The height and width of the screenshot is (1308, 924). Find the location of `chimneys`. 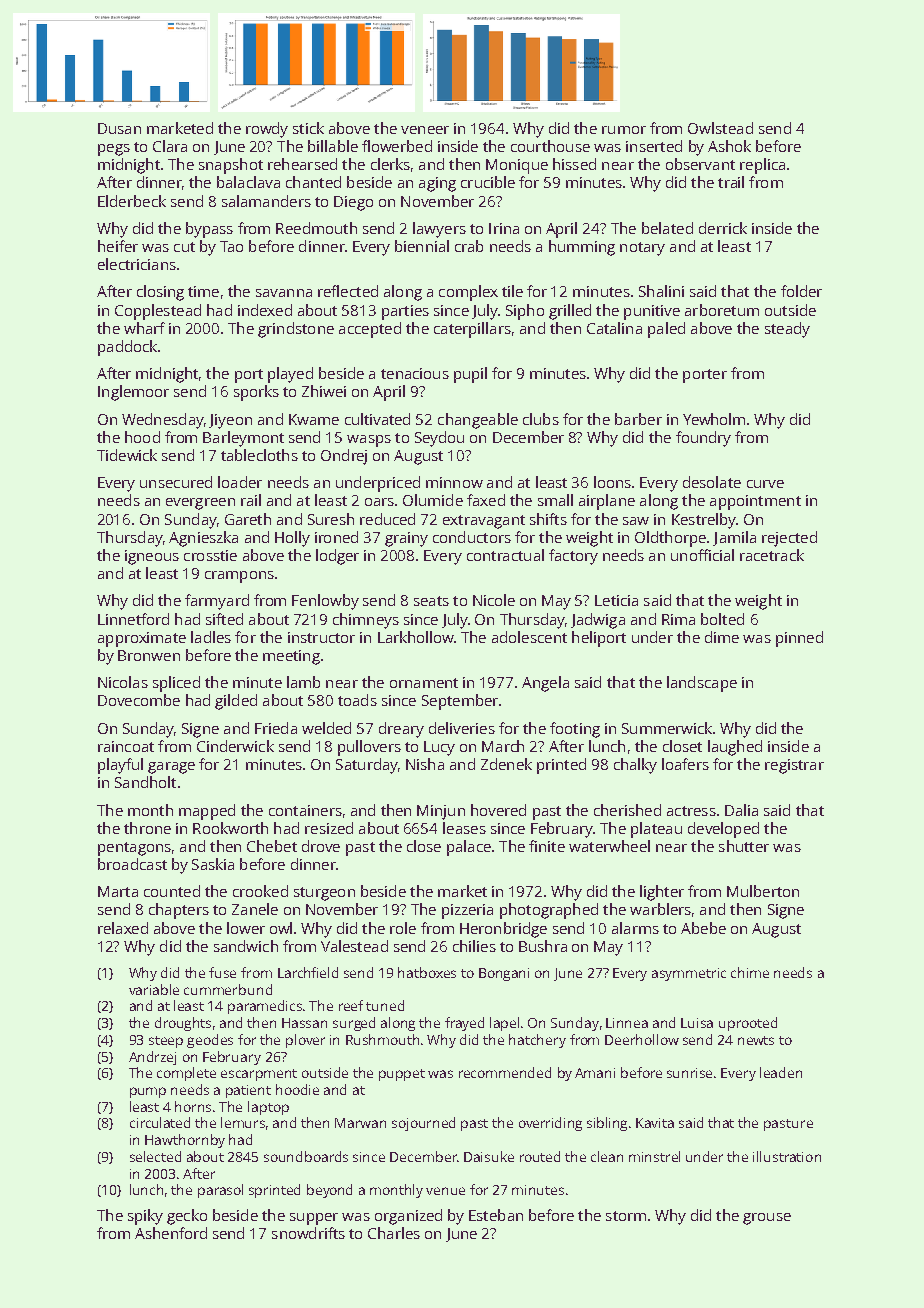

chimneys is located at coordinates (366, 621).
